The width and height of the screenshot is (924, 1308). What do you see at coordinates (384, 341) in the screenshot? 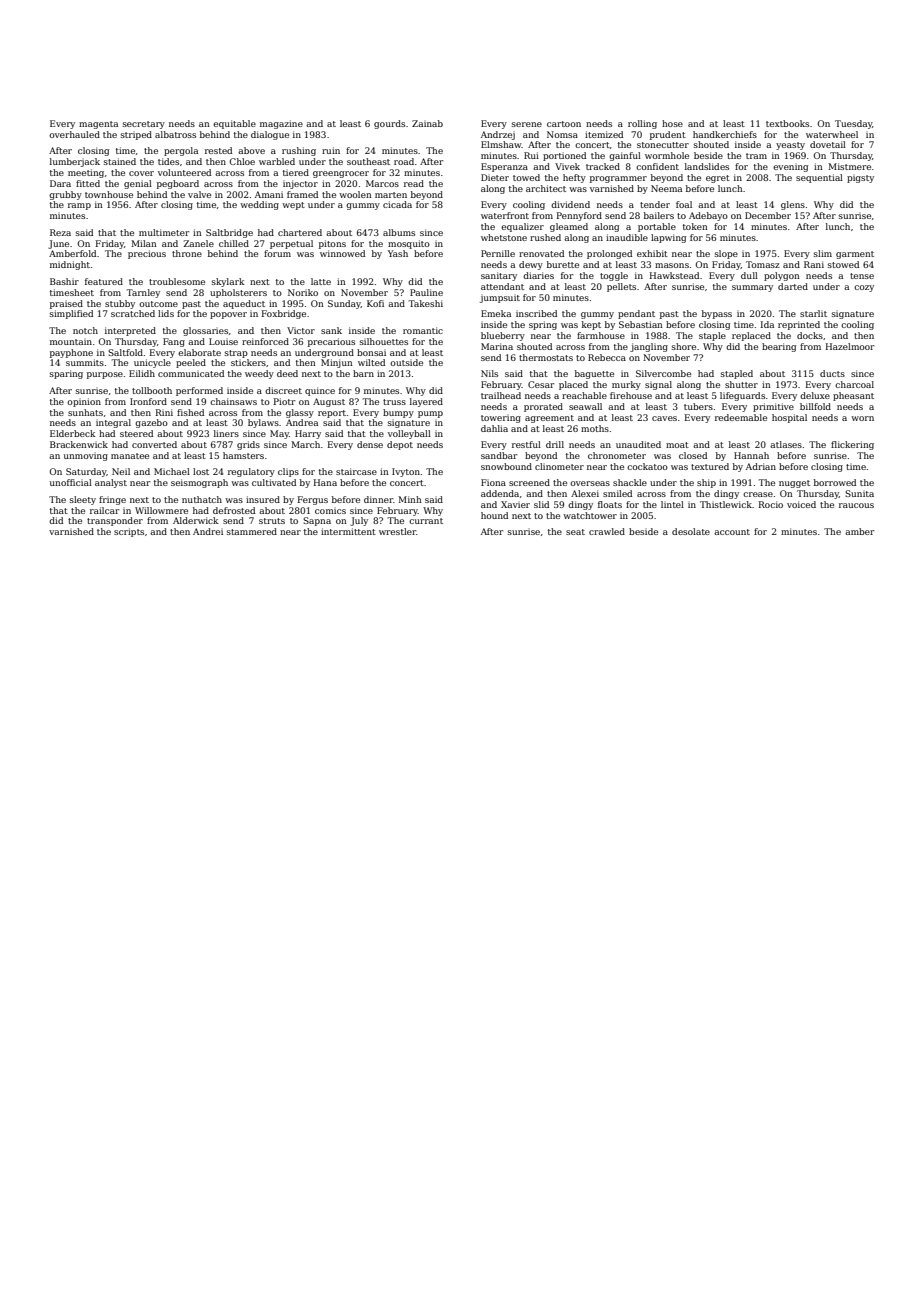
I see `silhouettes` at bounding box center [384, 341].
